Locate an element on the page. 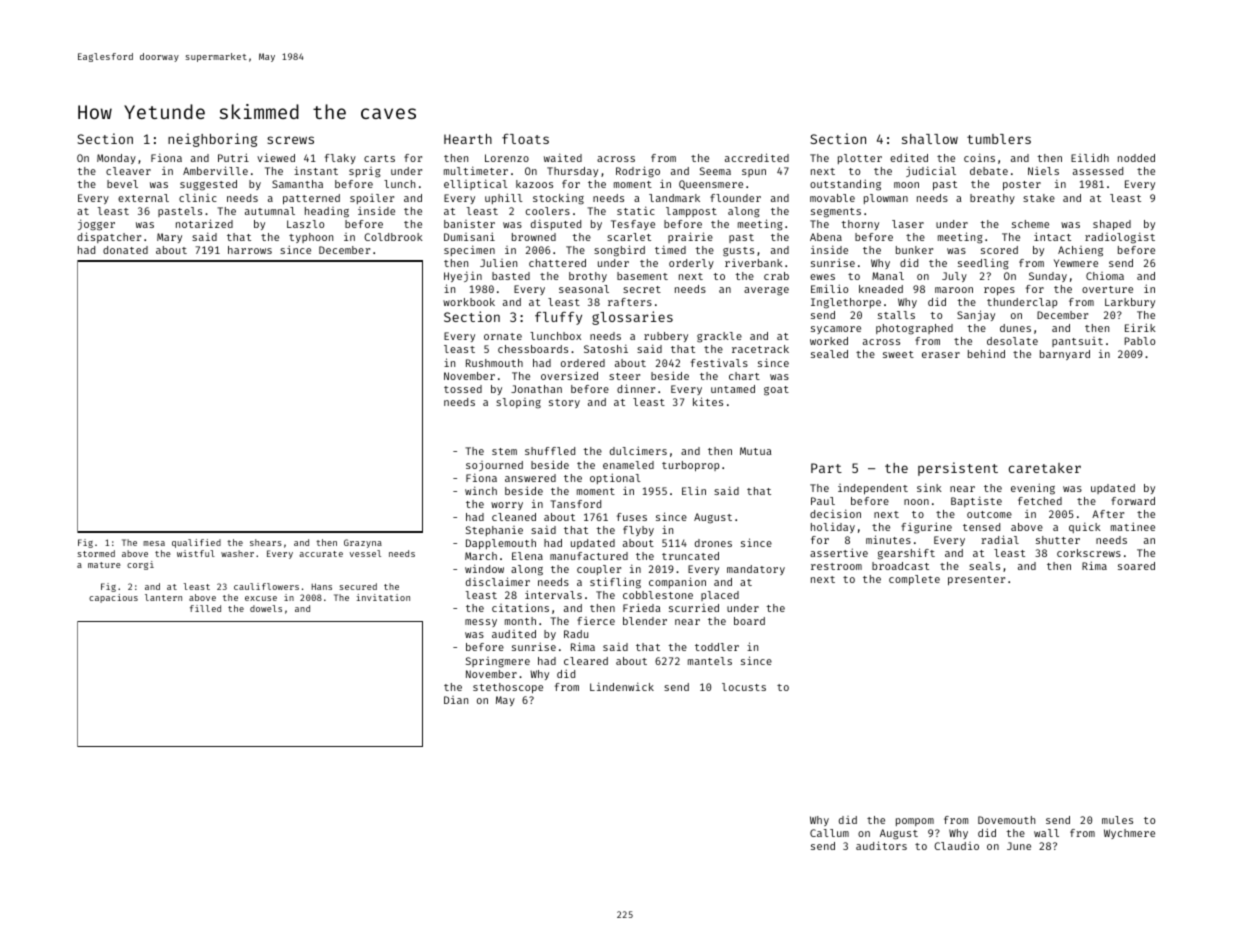  Claudio is located at coordinates (956, 846).
